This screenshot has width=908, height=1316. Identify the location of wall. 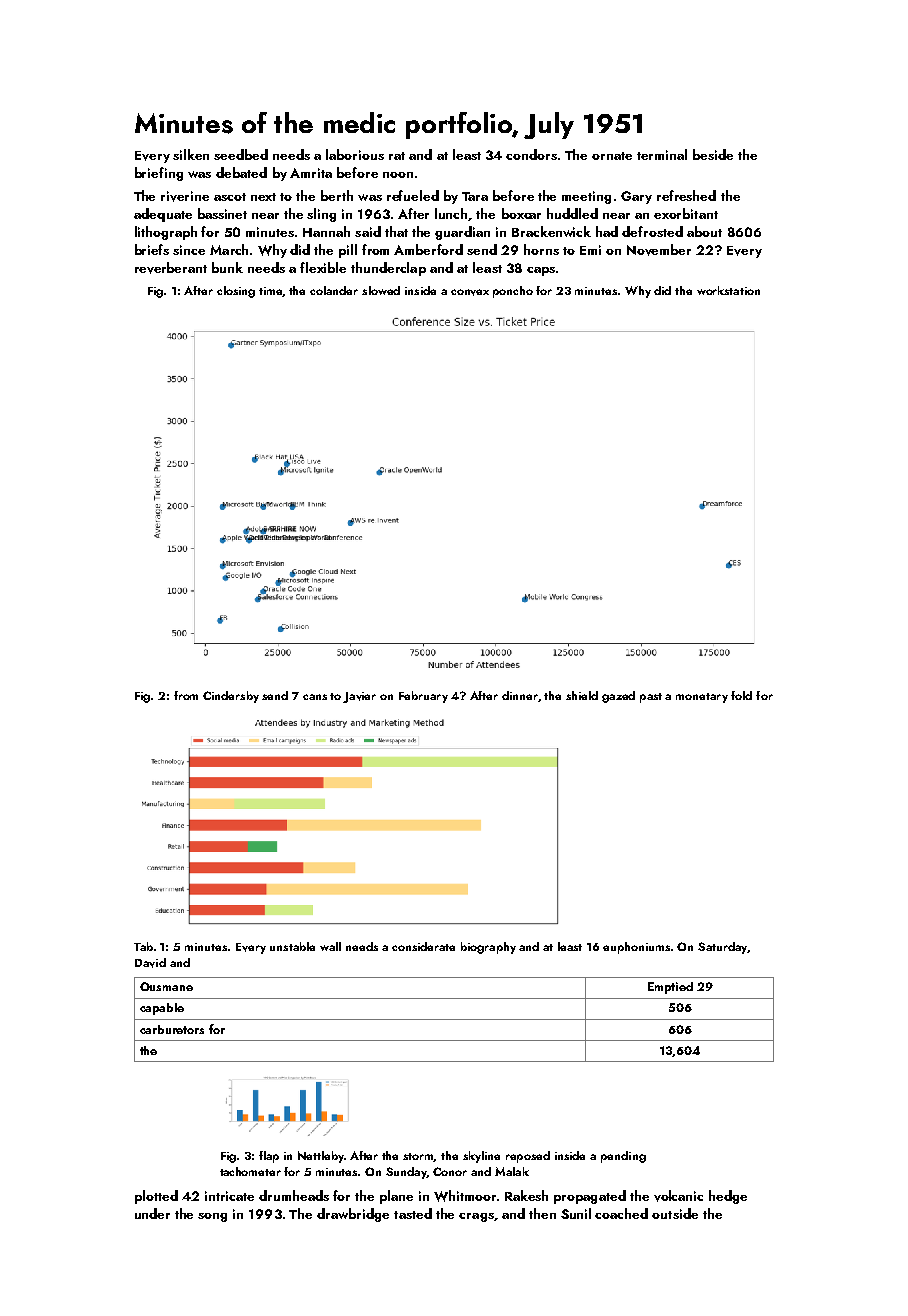
(330, 946).
